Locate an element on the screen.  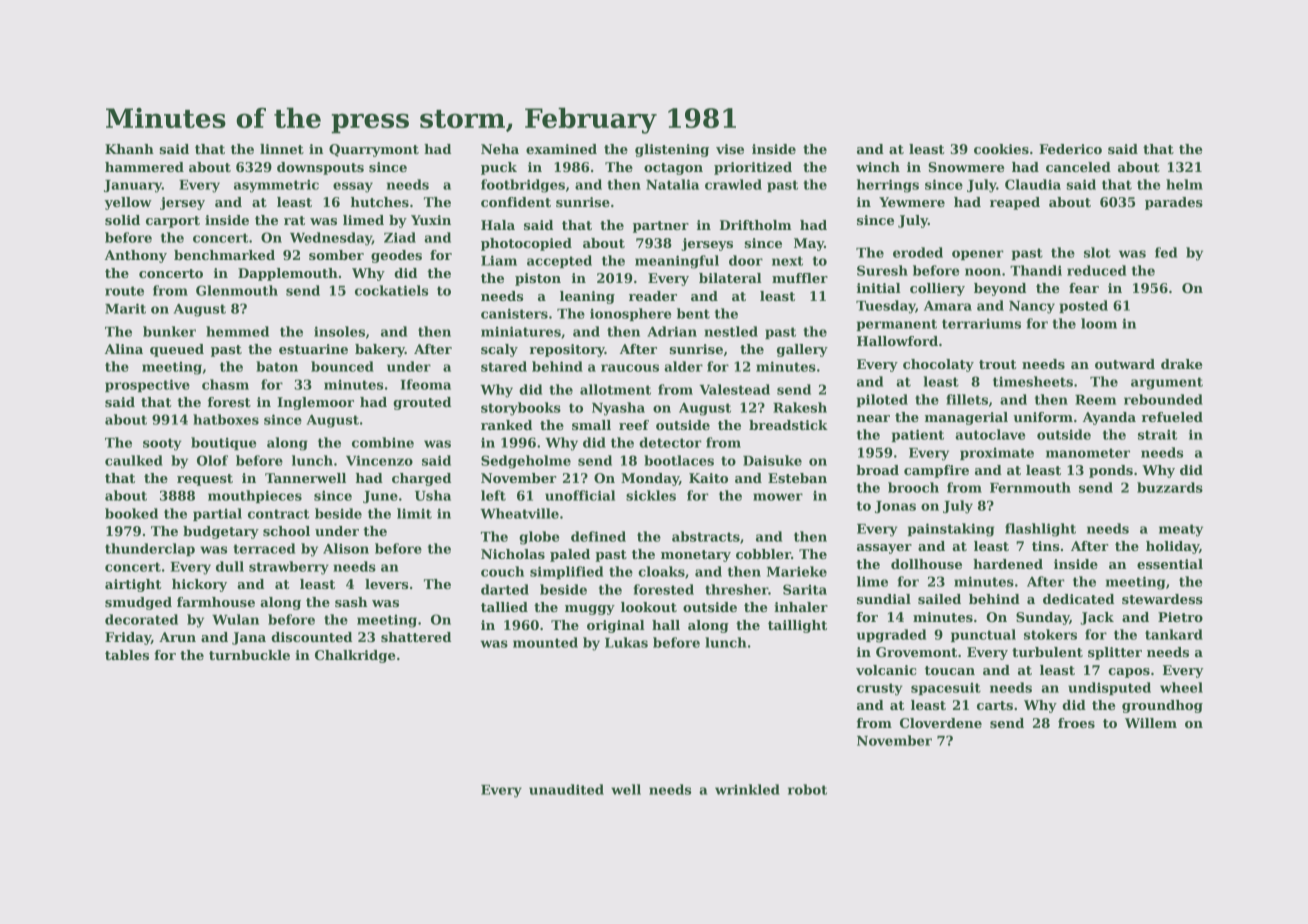
cookies is located at coordinates (1001, 149).
